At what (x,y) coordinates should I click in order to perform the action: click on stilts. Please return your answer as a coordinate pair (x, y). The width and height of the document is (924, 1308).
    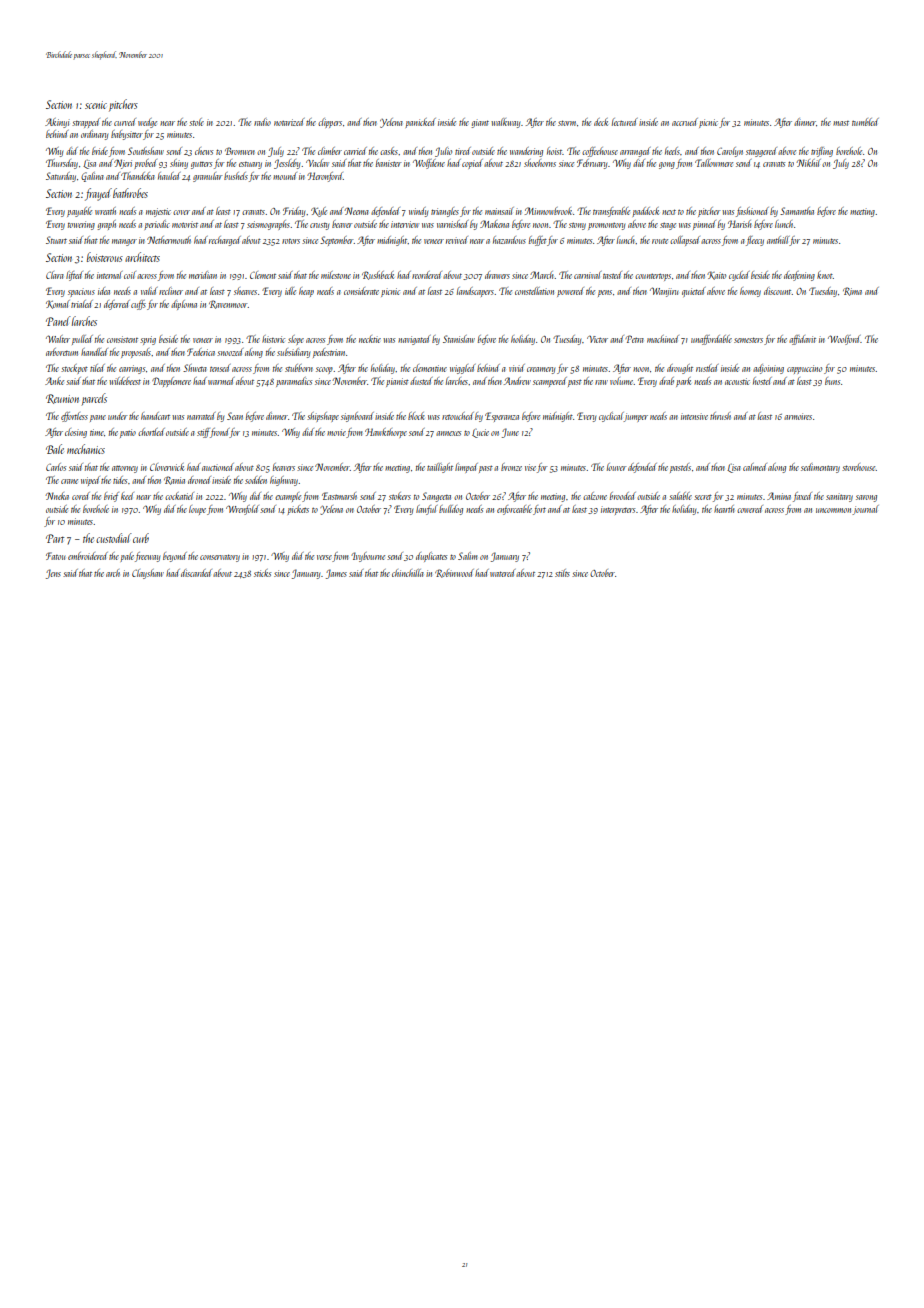
    Looking at the image, I should click on (562, 573).
